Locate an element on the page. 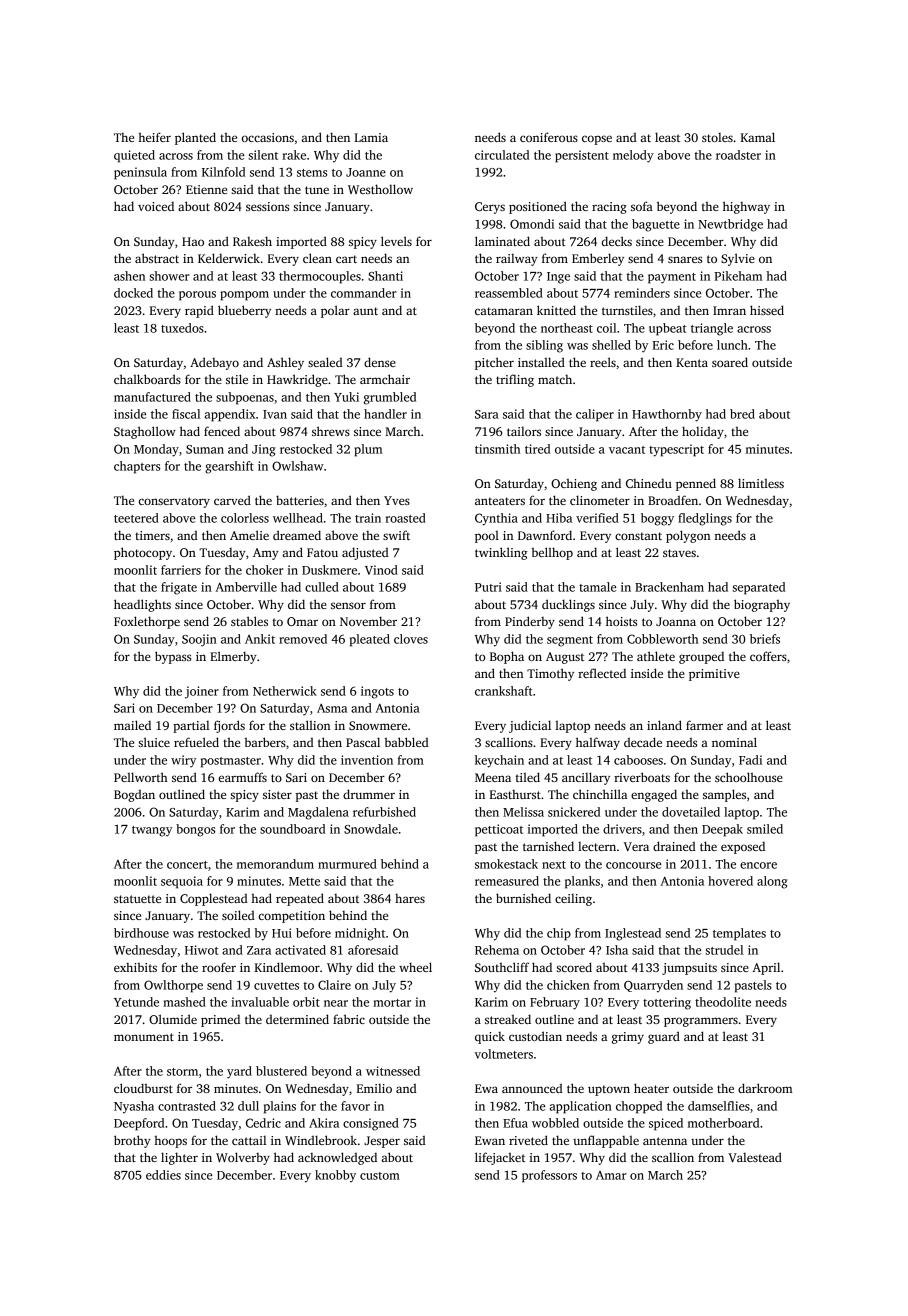 The height and width of the image is (1316, 908). penned is located at coordinates (696, 484).
